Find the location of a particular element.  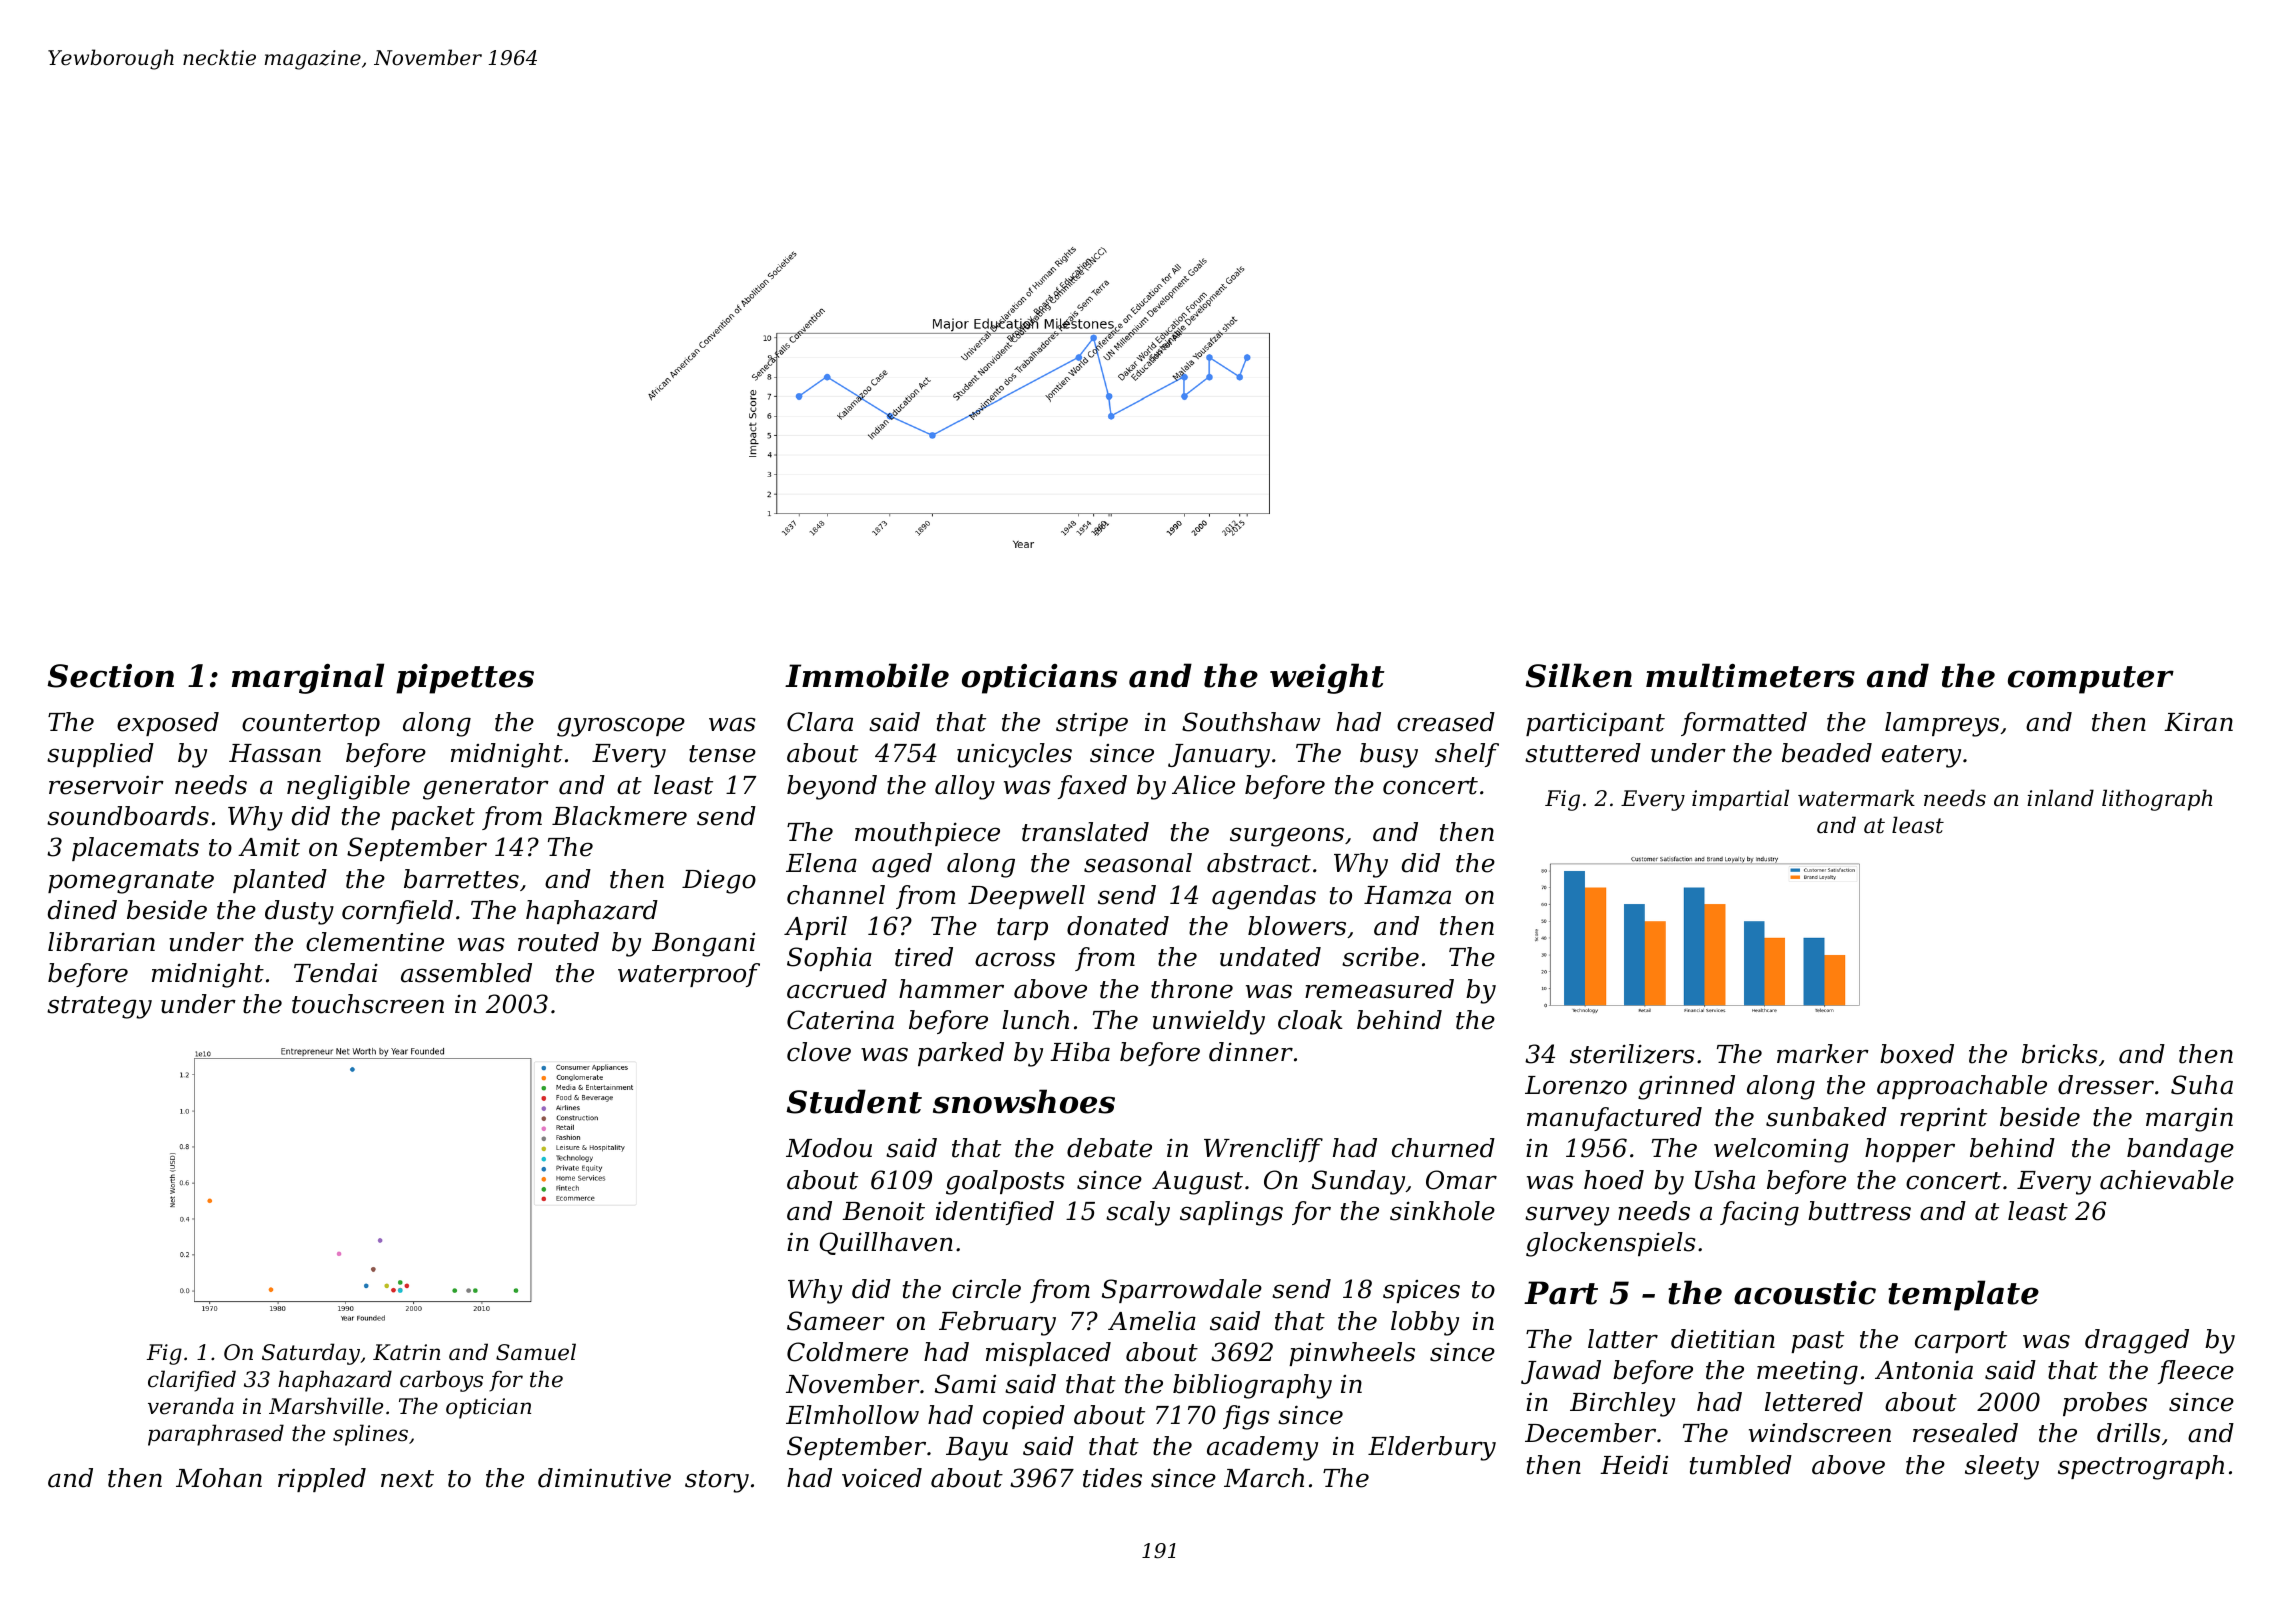

Immobile is located at coordinates (867, 675).
